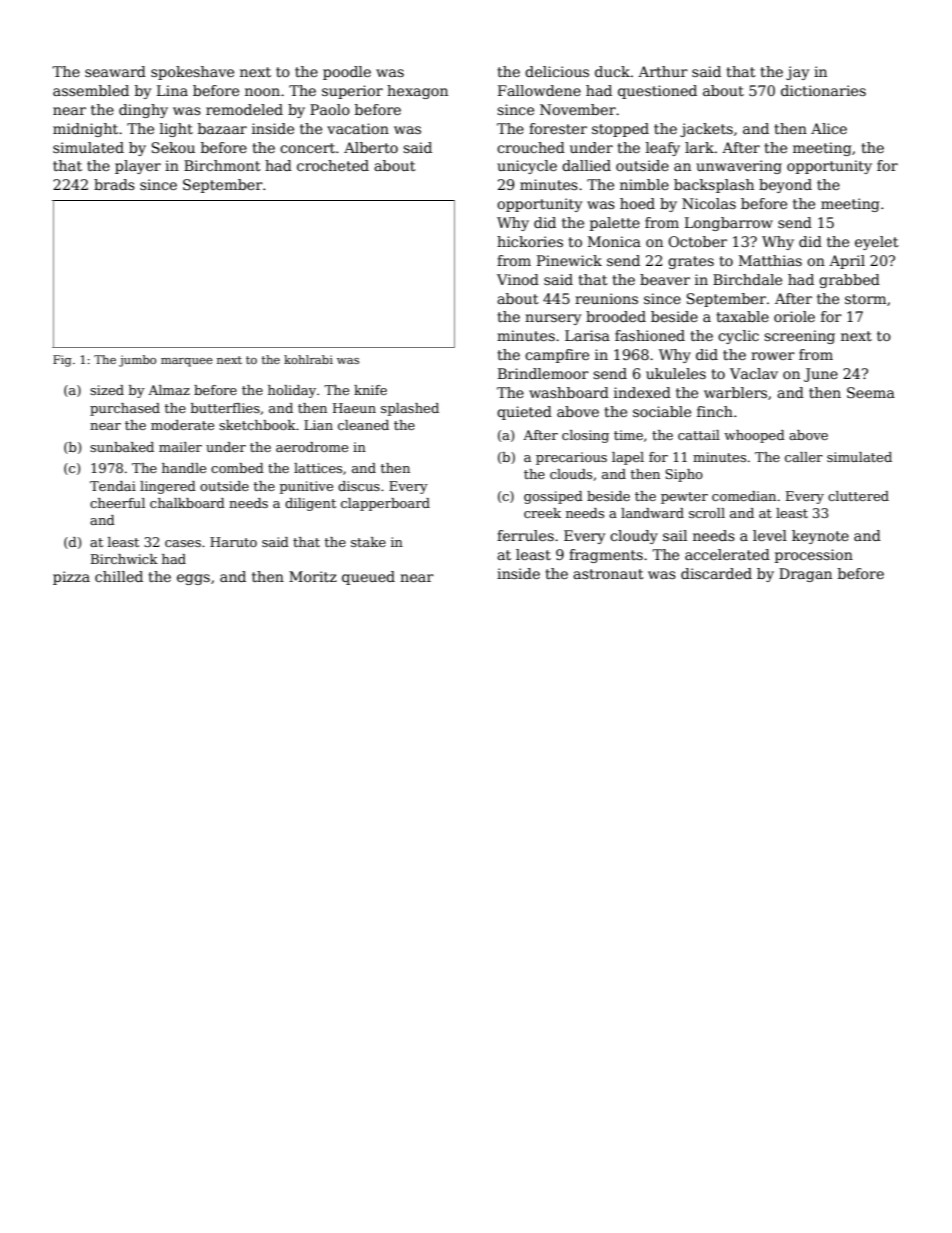 Image resolution: width=952 pixels, height=1233 pixels. I want to click on astronaut, so click(608, 574).
